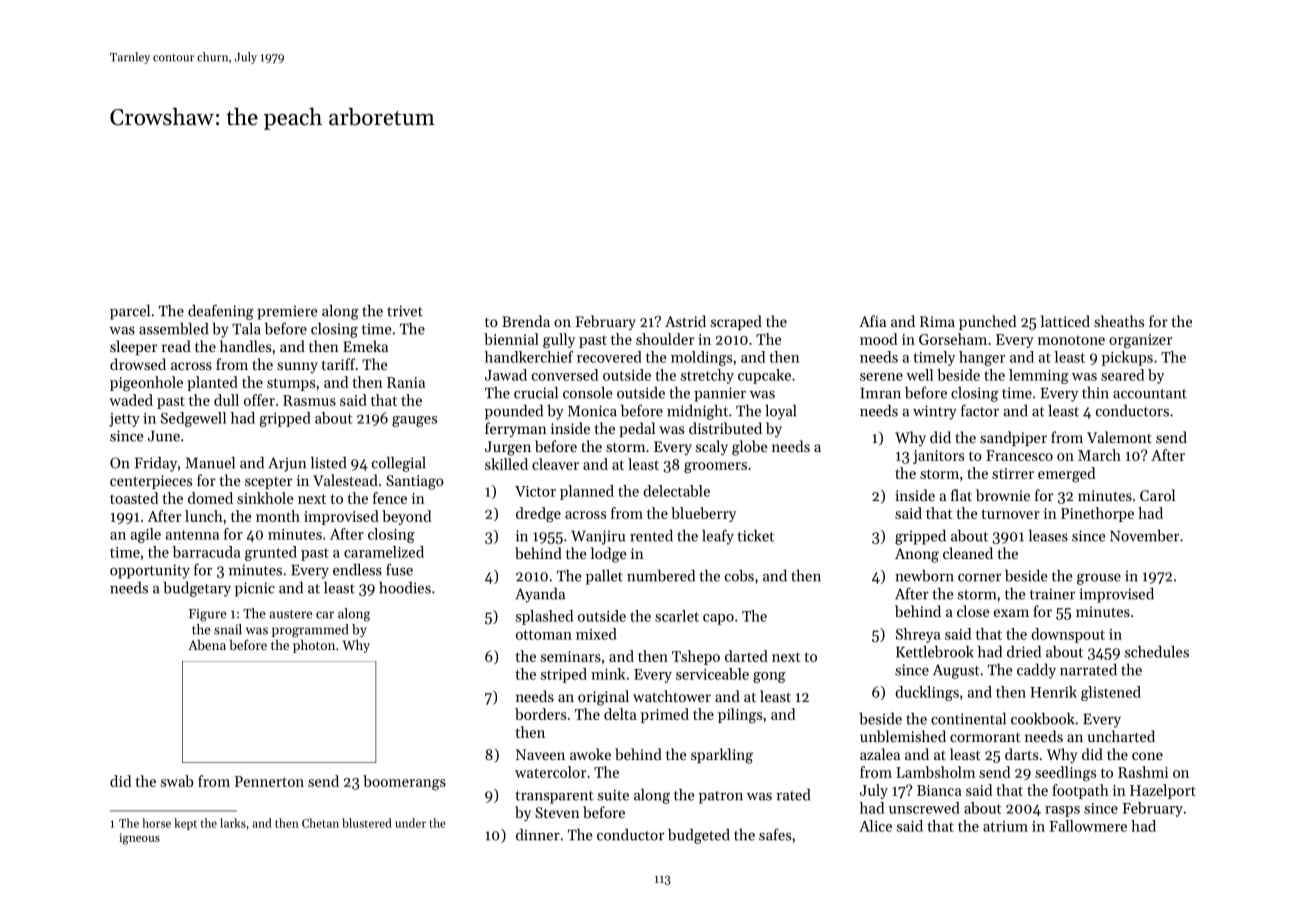 This screenshot has height=924, width=1308. I want to click on gully, so click(559, 341).
